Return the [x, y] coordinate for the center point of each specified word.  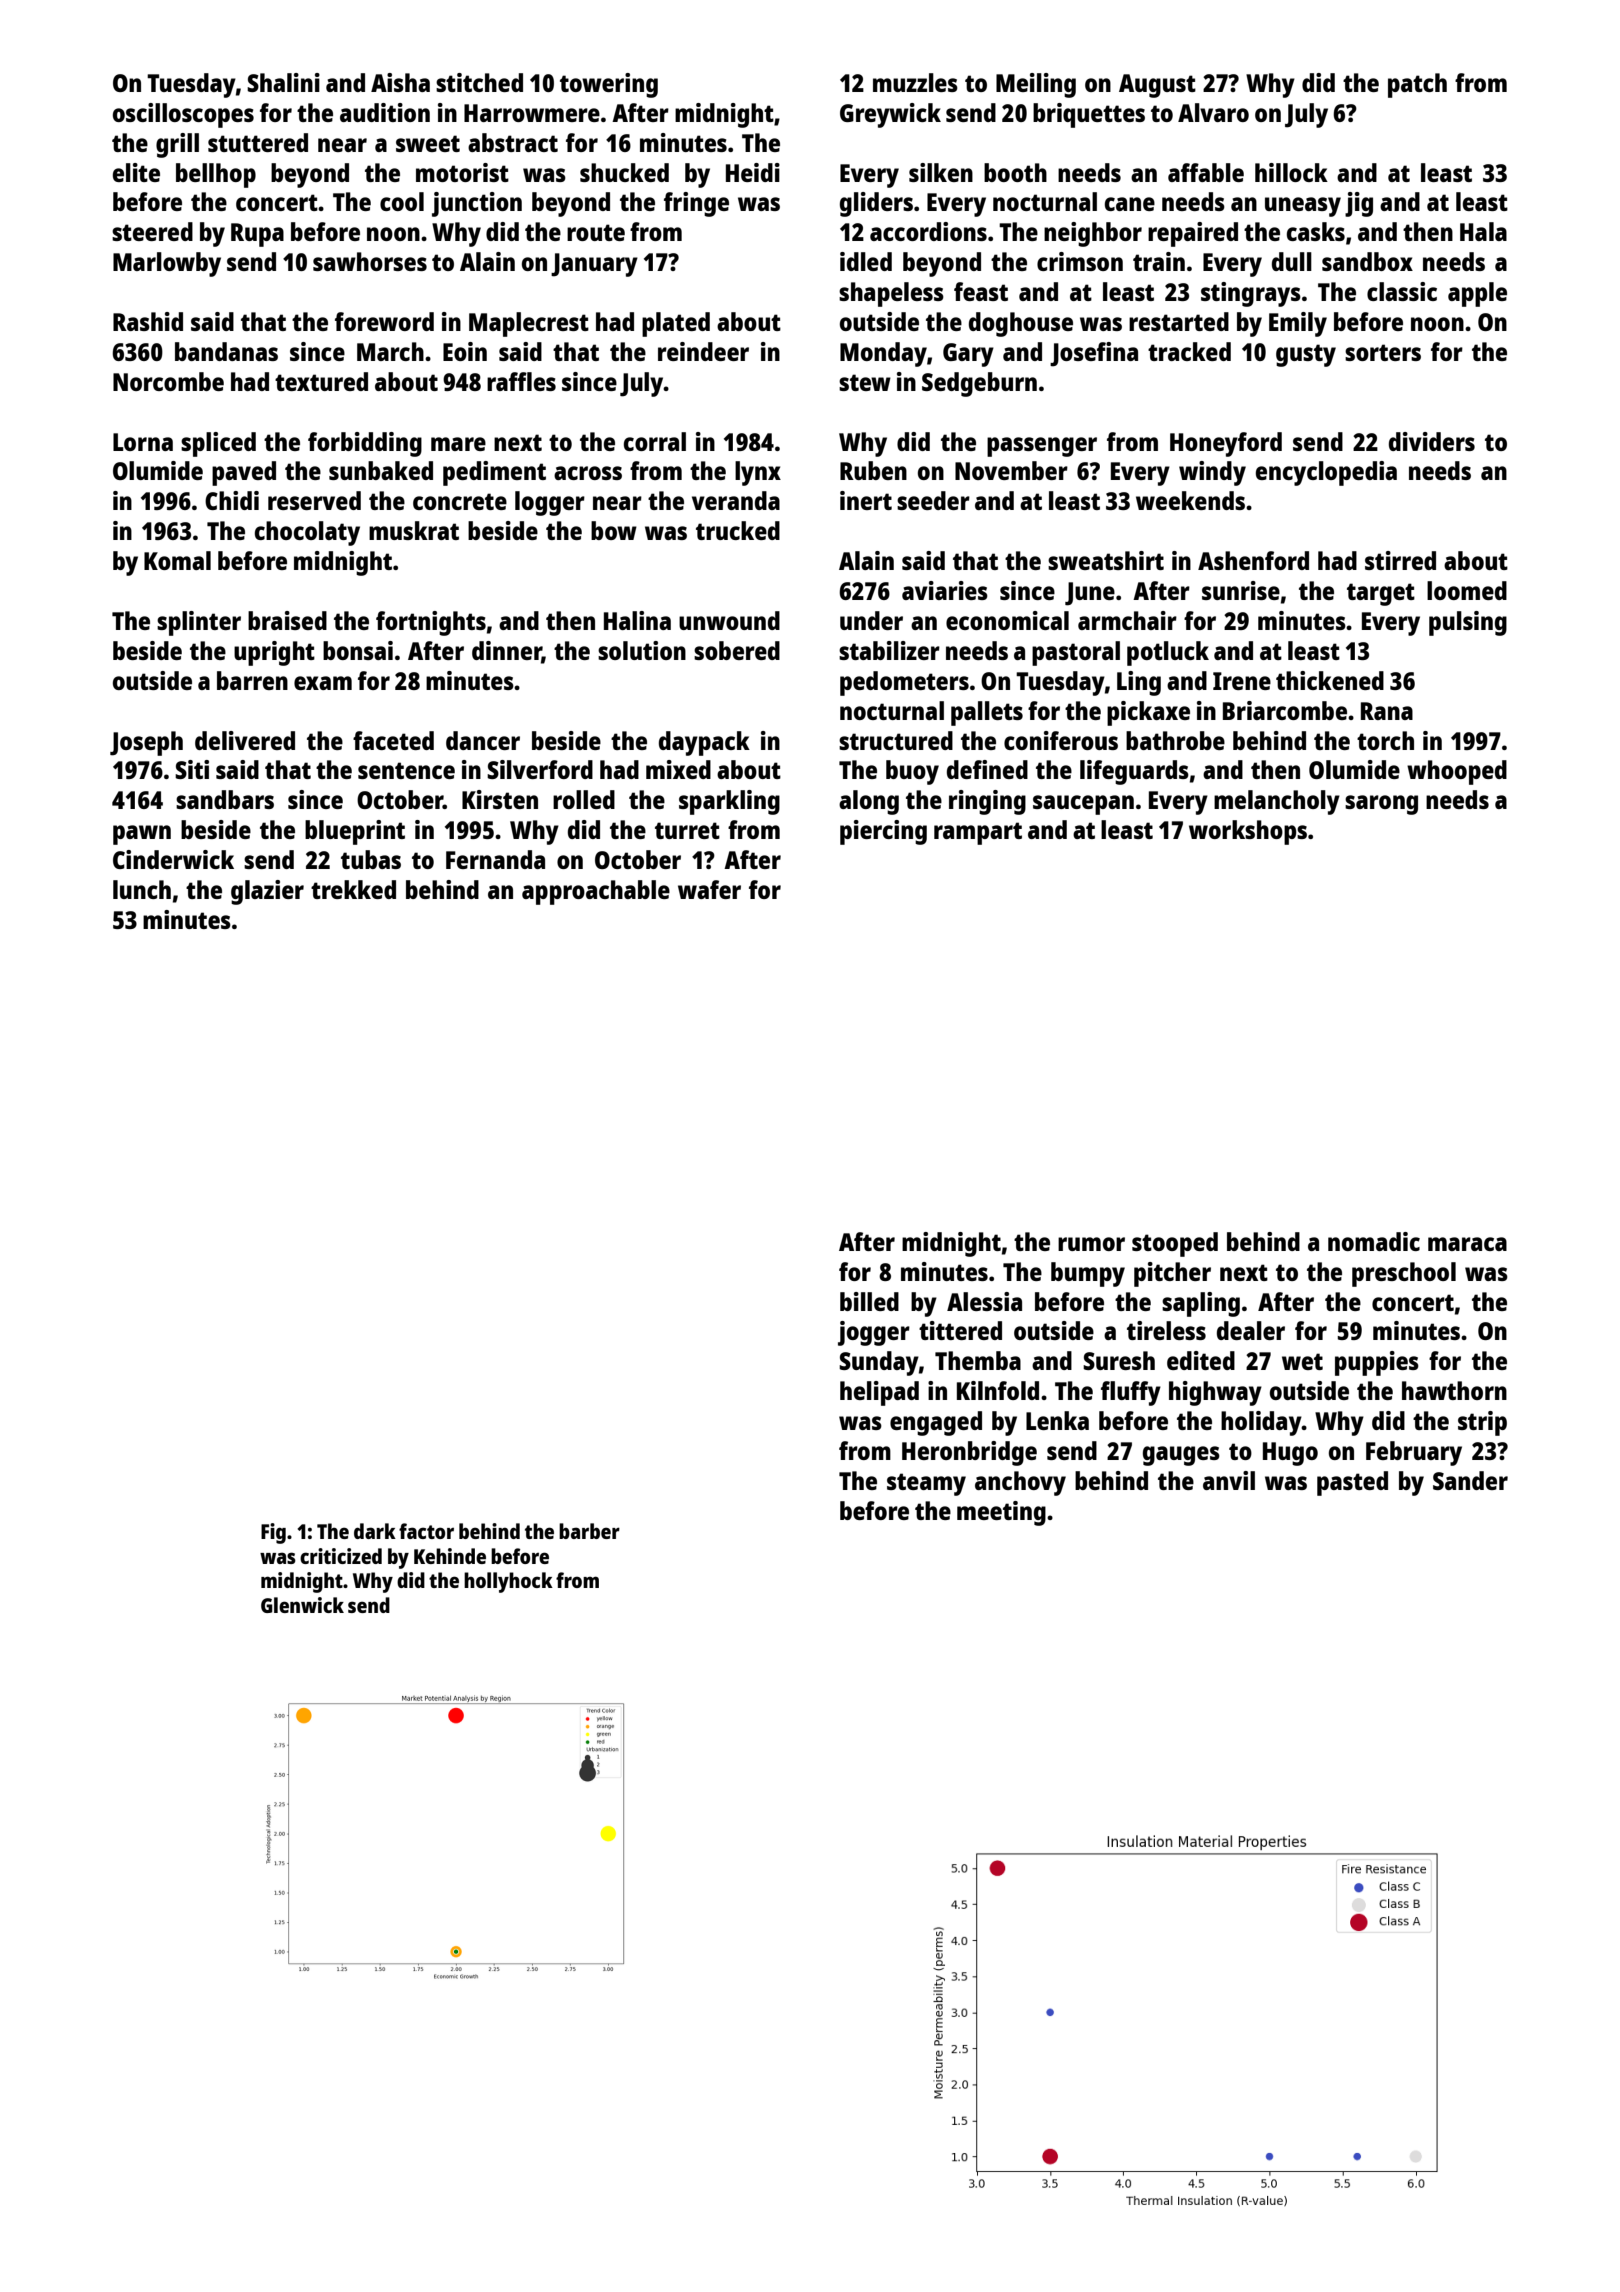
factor [426, 1531]
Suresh [1119, 1360]
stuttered [258, 142]
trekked [353, 889]
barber [589, 1531]
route [596, 232]
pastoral [1076, 653]
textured [321, 381]
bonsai [358, 650]
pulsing [1468, 623]
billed [869, 1301]
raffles [521, 381]
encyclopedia [1326, 473]
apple [1477, 294]
